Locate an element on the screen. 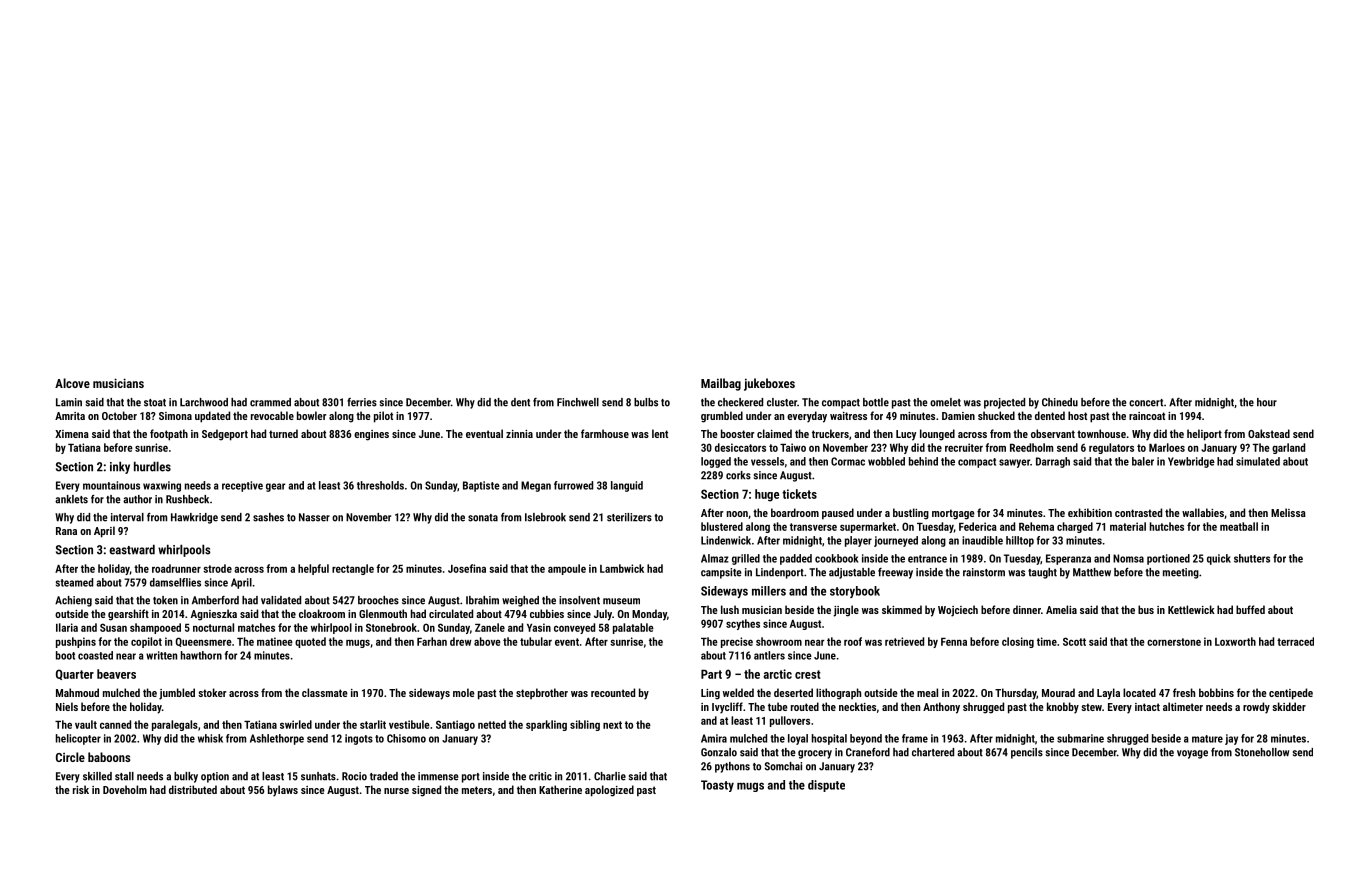 Image resolution: width=1372 pixels, height=887 pixels. hour is located at coordinates (1267, 402).
